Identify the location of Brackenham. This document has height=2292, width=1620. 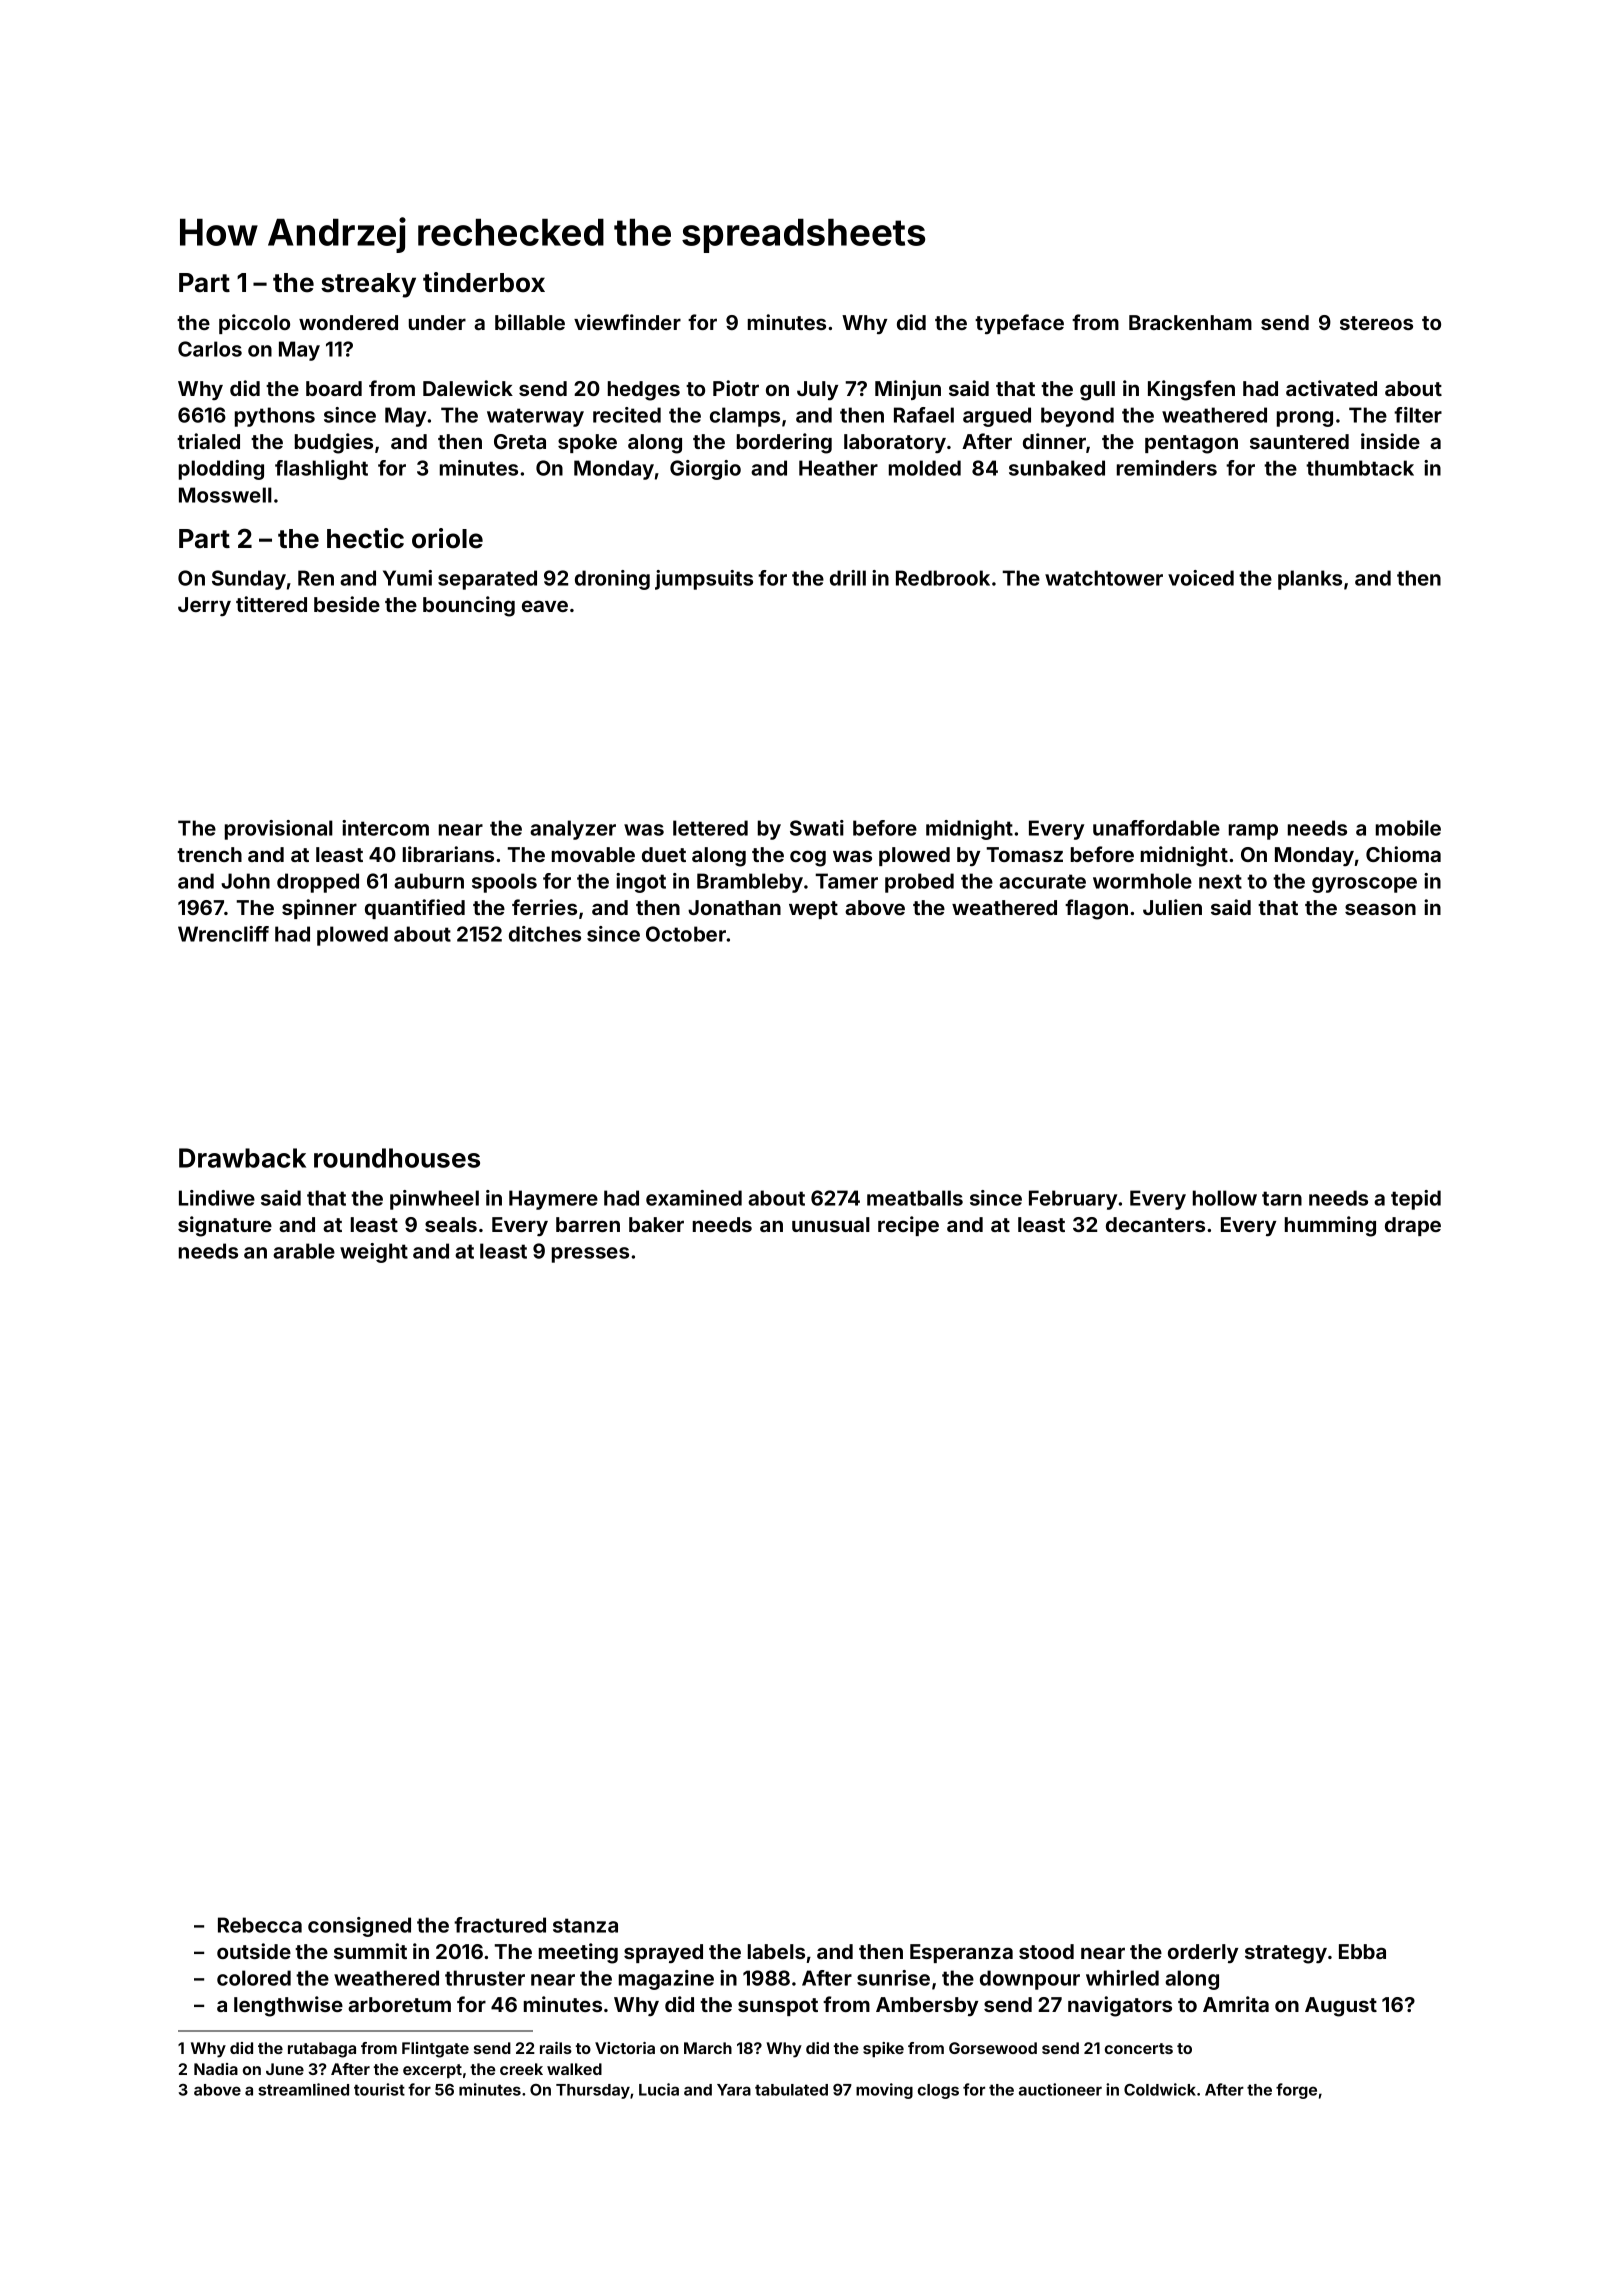
(1190, 322).
